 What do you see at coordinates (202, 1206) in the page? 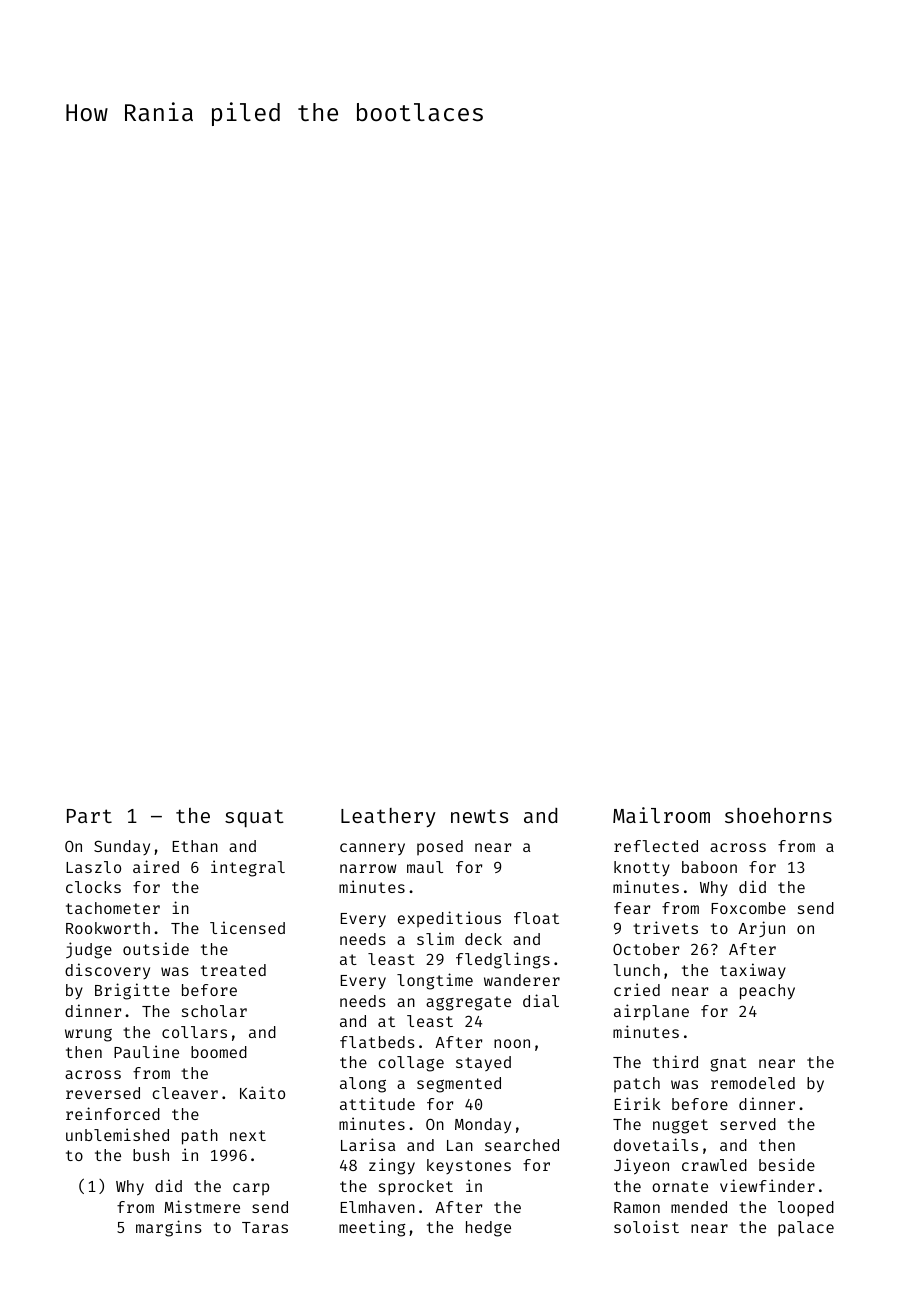
I see `Mistmere` at bounding box center [202, 1206].
